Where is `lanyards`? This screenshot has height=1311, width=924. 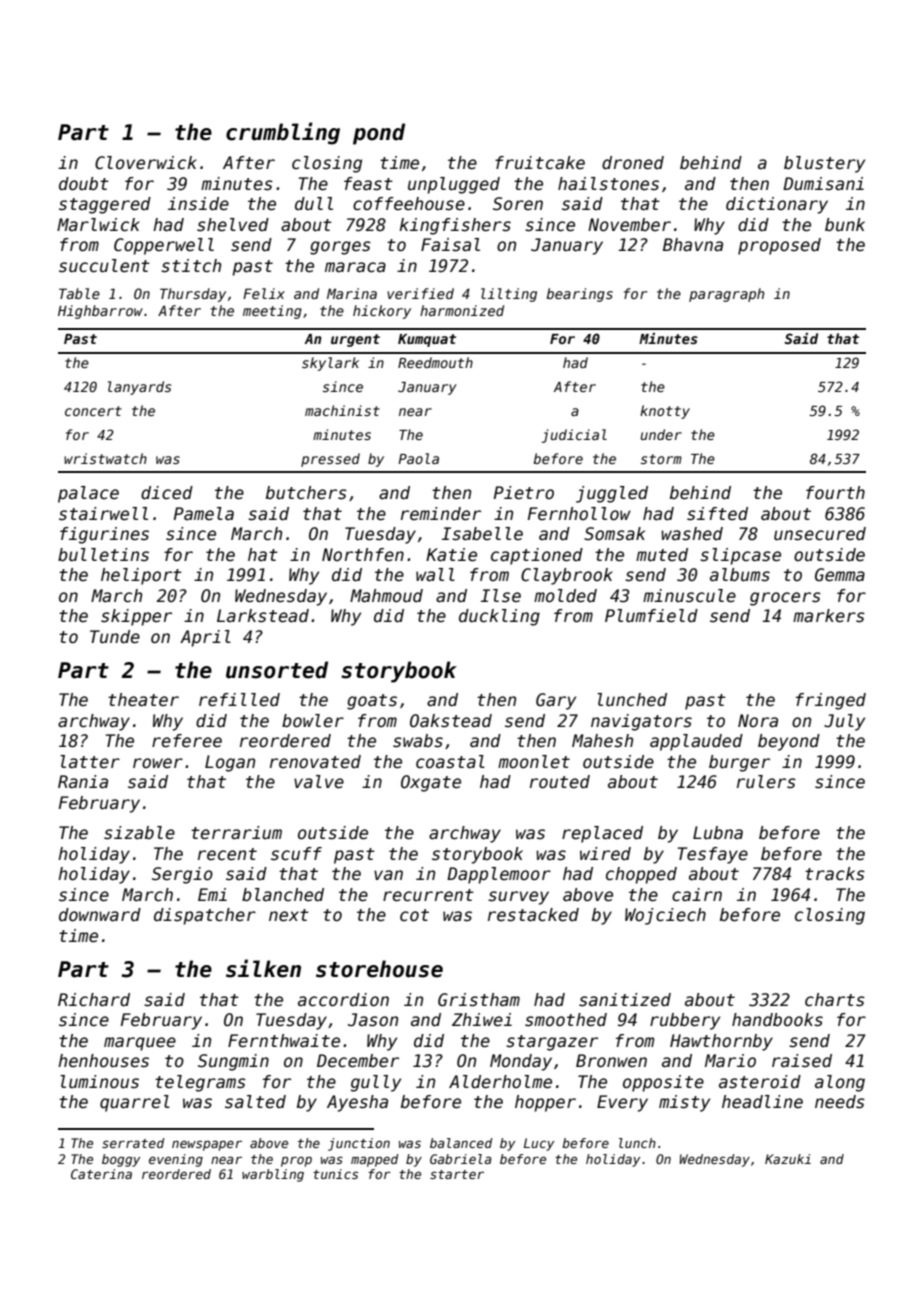 lanyards is located at coordinates (139, 388).
